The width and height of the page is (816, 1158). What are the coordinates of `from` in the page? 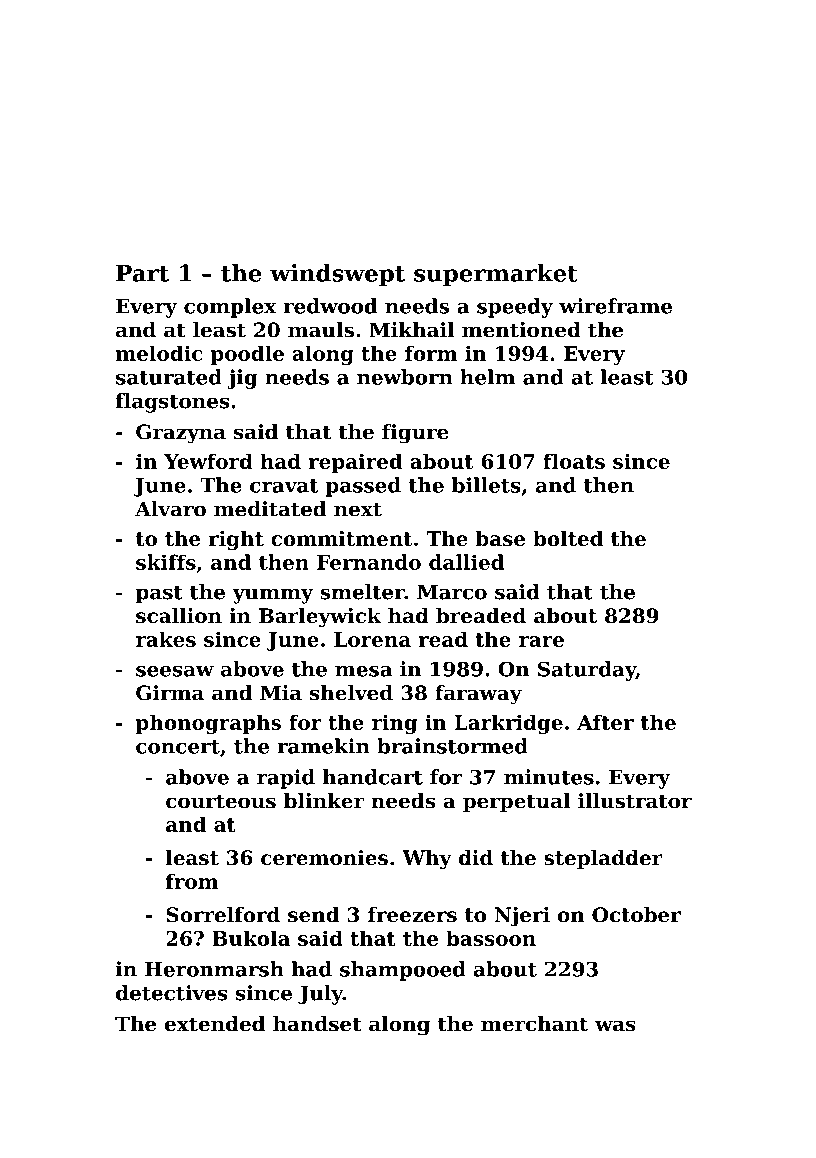 It's located at (192, 881).
